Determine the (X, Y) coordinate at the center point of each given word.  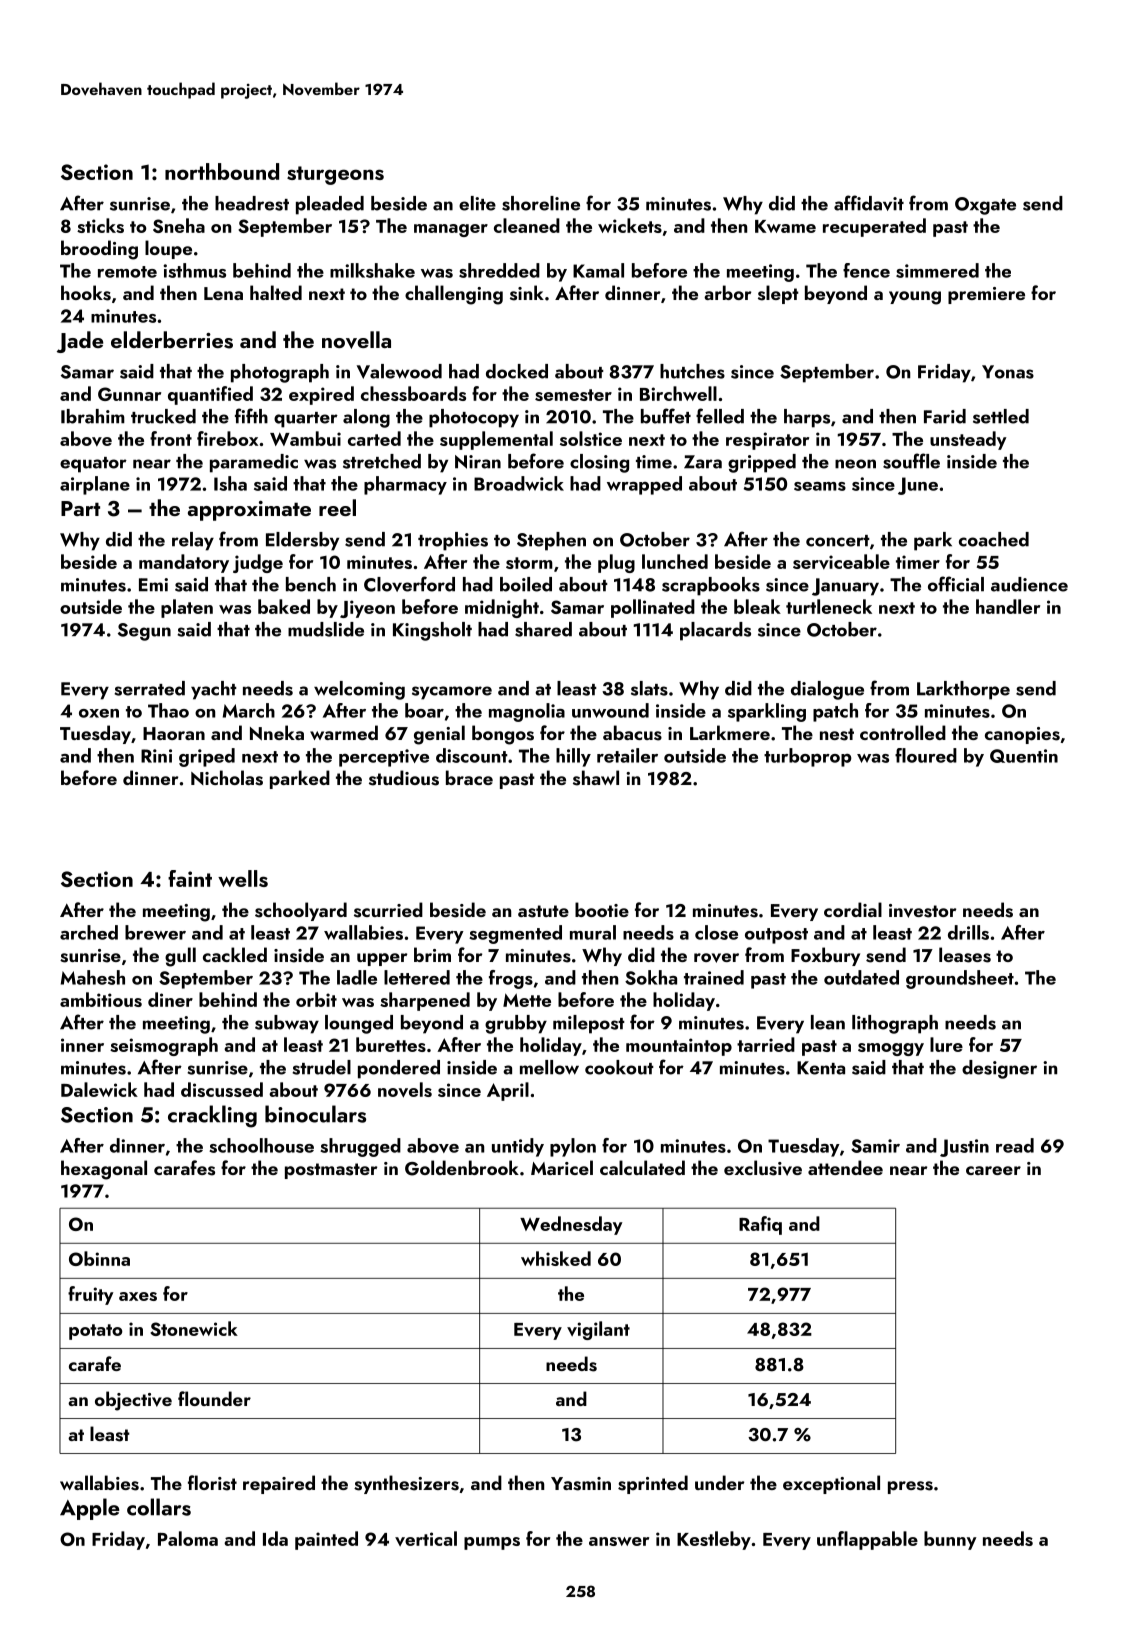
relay (193, 541)
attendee (845, 1167)
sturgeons (335, 175)
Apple (90, 1509)
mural (593, 932)
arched (89, 932)
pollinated (653, 608)
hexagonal (104, 1170)
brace (469, 777)
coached (994, 539)
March (249, 710)
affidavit (869, 203)
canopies (1022, 735)
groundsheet (960, 979)
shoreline (541, 203)
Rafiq (760, 1225)
